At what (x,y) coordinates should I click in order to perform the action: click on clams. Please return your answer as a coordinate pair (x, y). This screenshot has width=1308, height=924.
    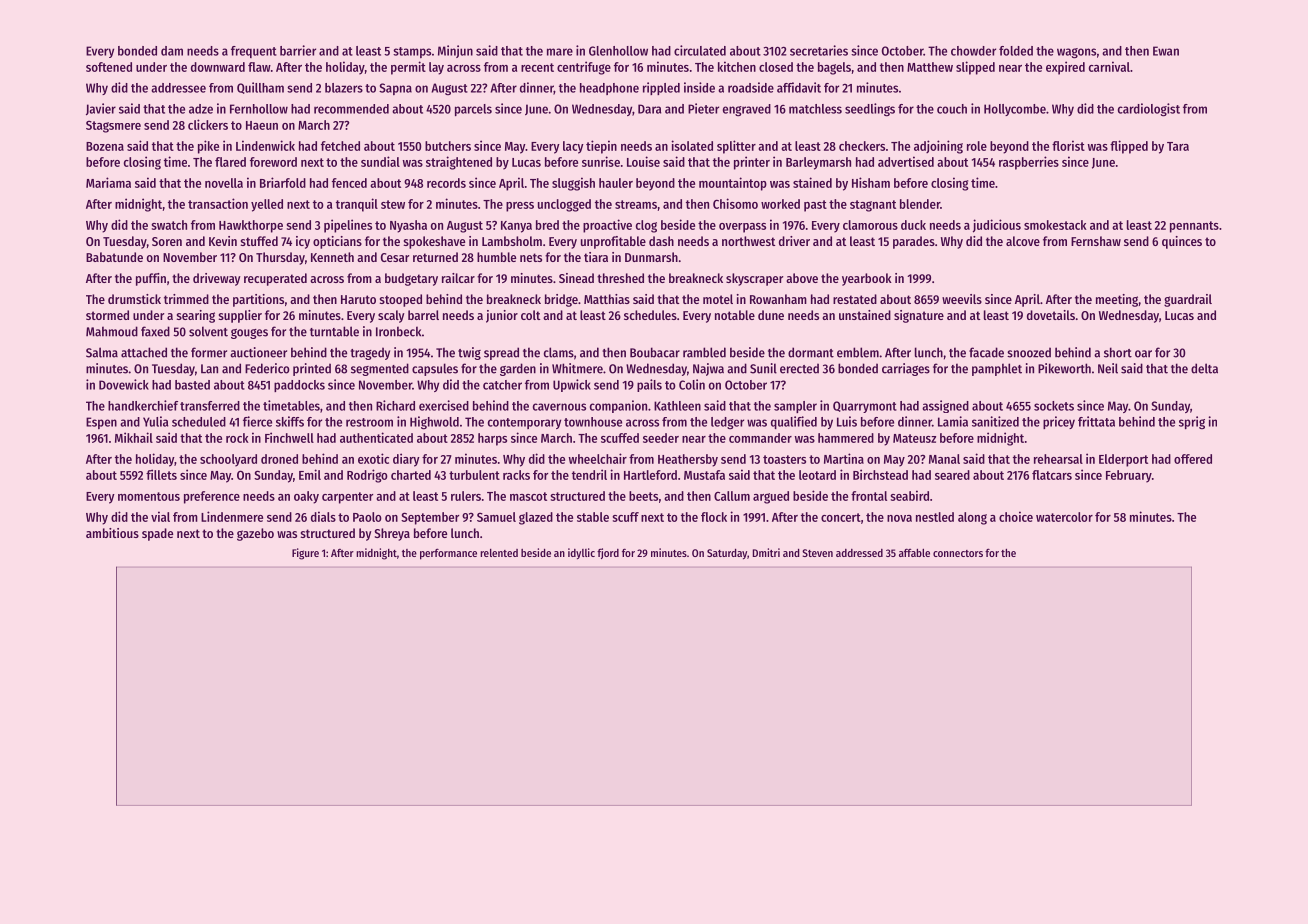
    Looking at the image, I should click on (559, 352).
